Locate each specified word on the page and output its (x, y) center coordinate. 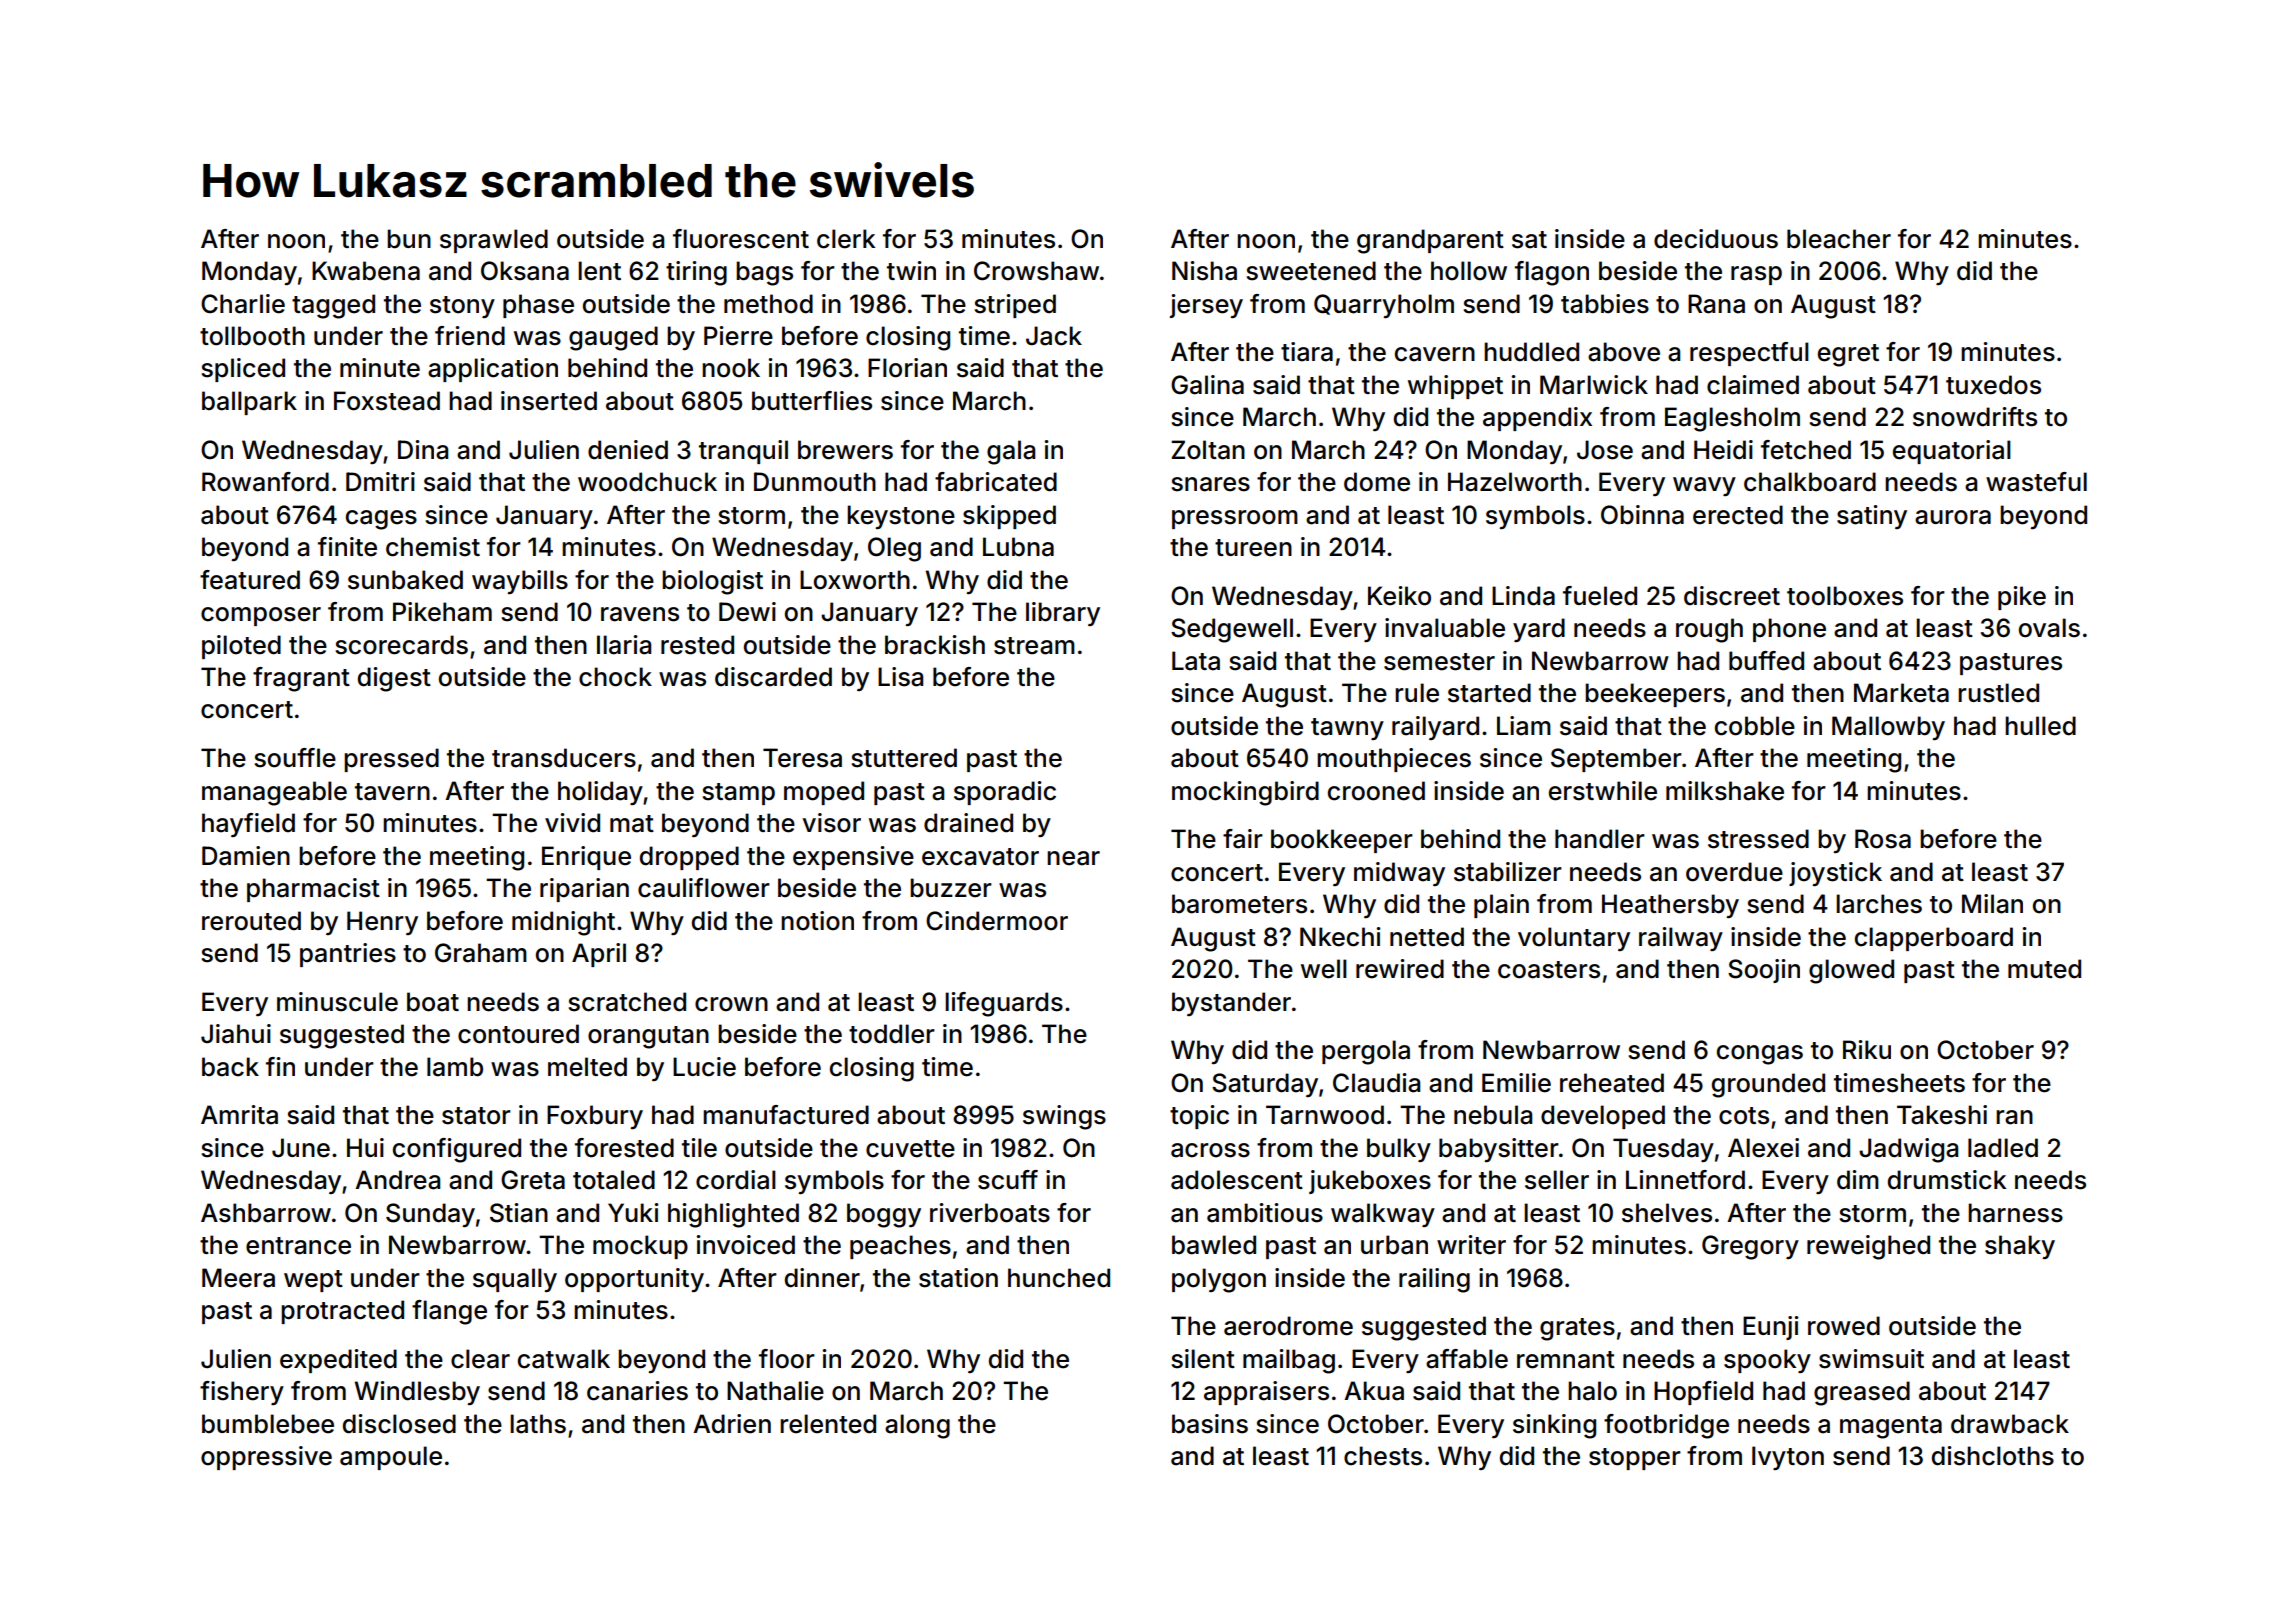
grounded (1768, 1085)
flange (449, 1312)
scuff (1008, 1180)
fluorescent (741, 239)
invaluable (1445, 628)
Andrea (397, 1180)
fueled (1600, 596)
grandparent (1430, 241)
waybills (520, 582)
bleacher (1839, 239)
